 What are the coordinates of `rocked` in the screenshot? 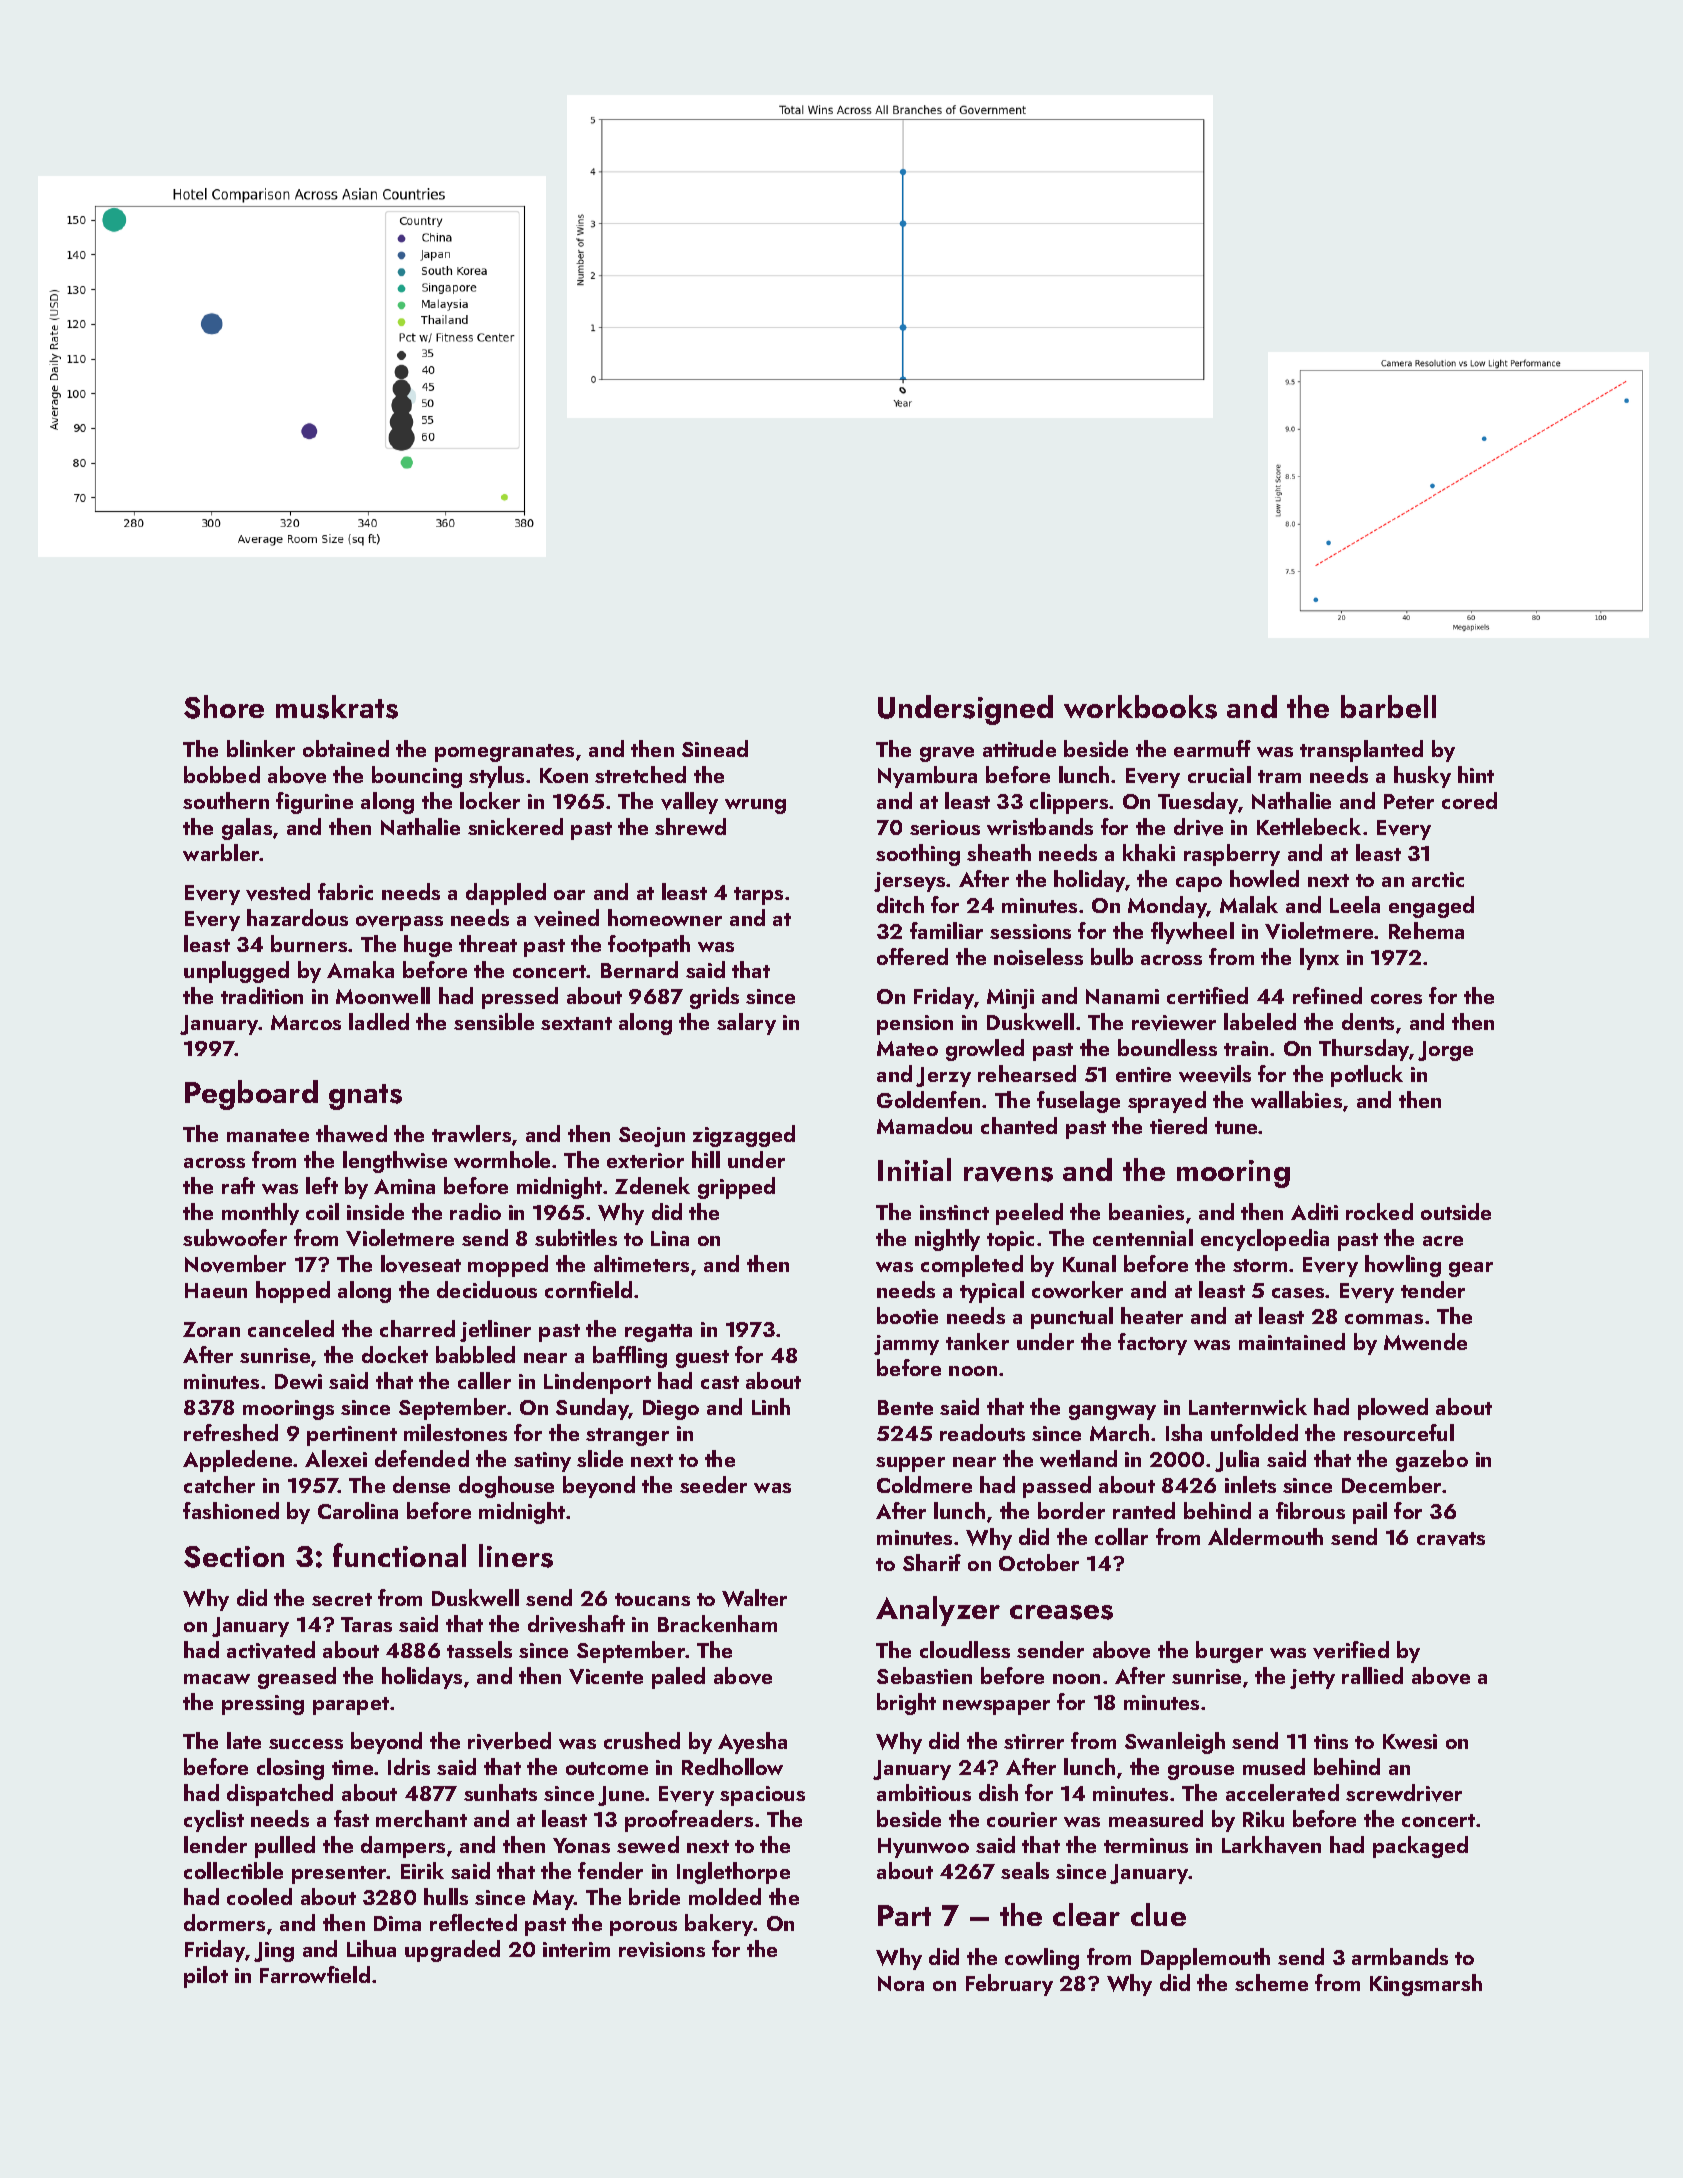 It's located at (1379, 1211).
